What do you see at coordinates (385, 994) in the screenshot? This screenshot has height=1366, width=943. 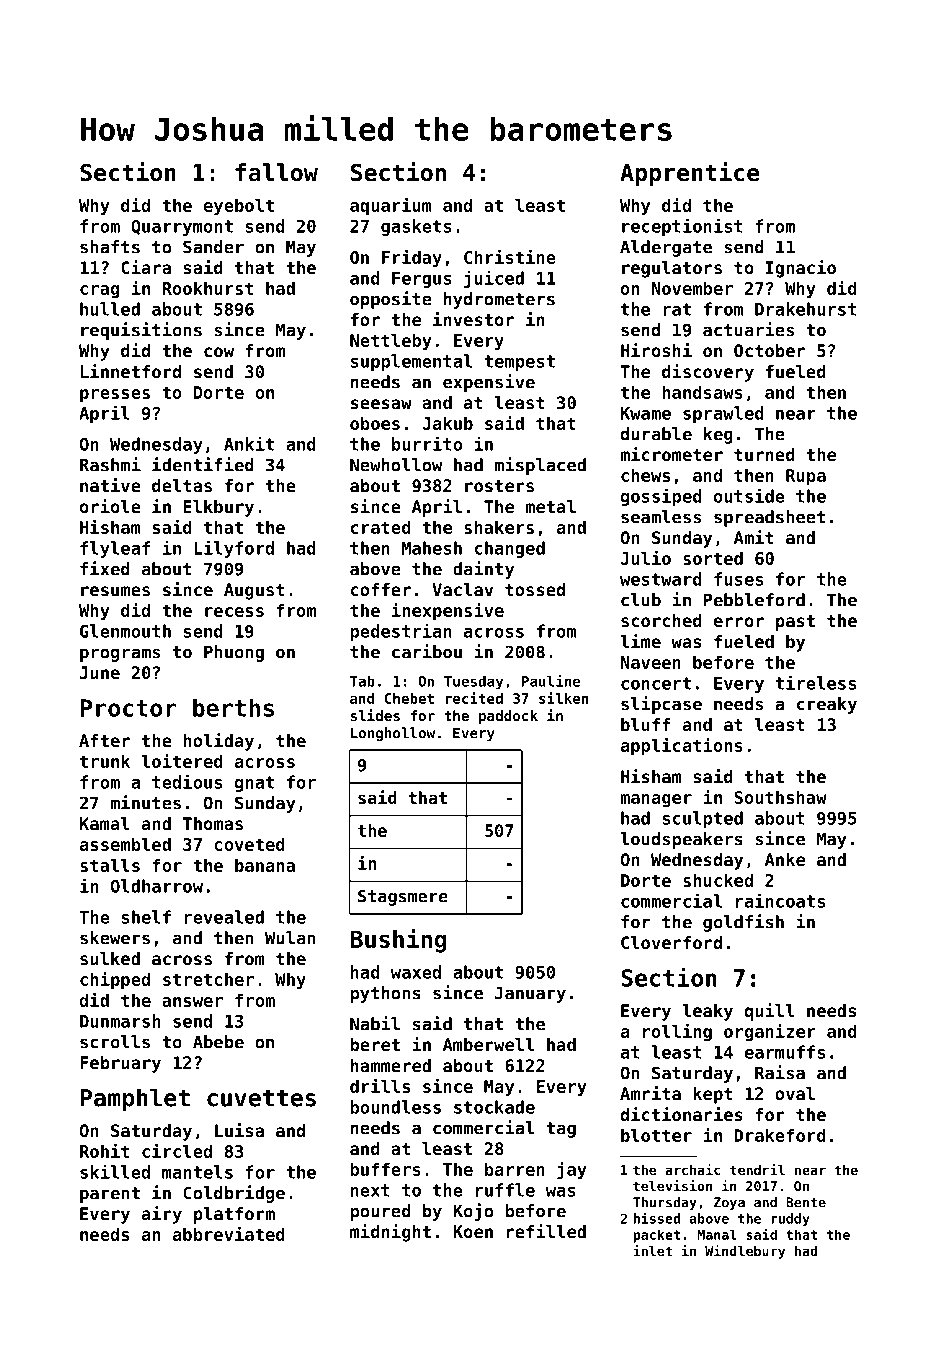 I see `pythons` at bounding box center [385, 994].
